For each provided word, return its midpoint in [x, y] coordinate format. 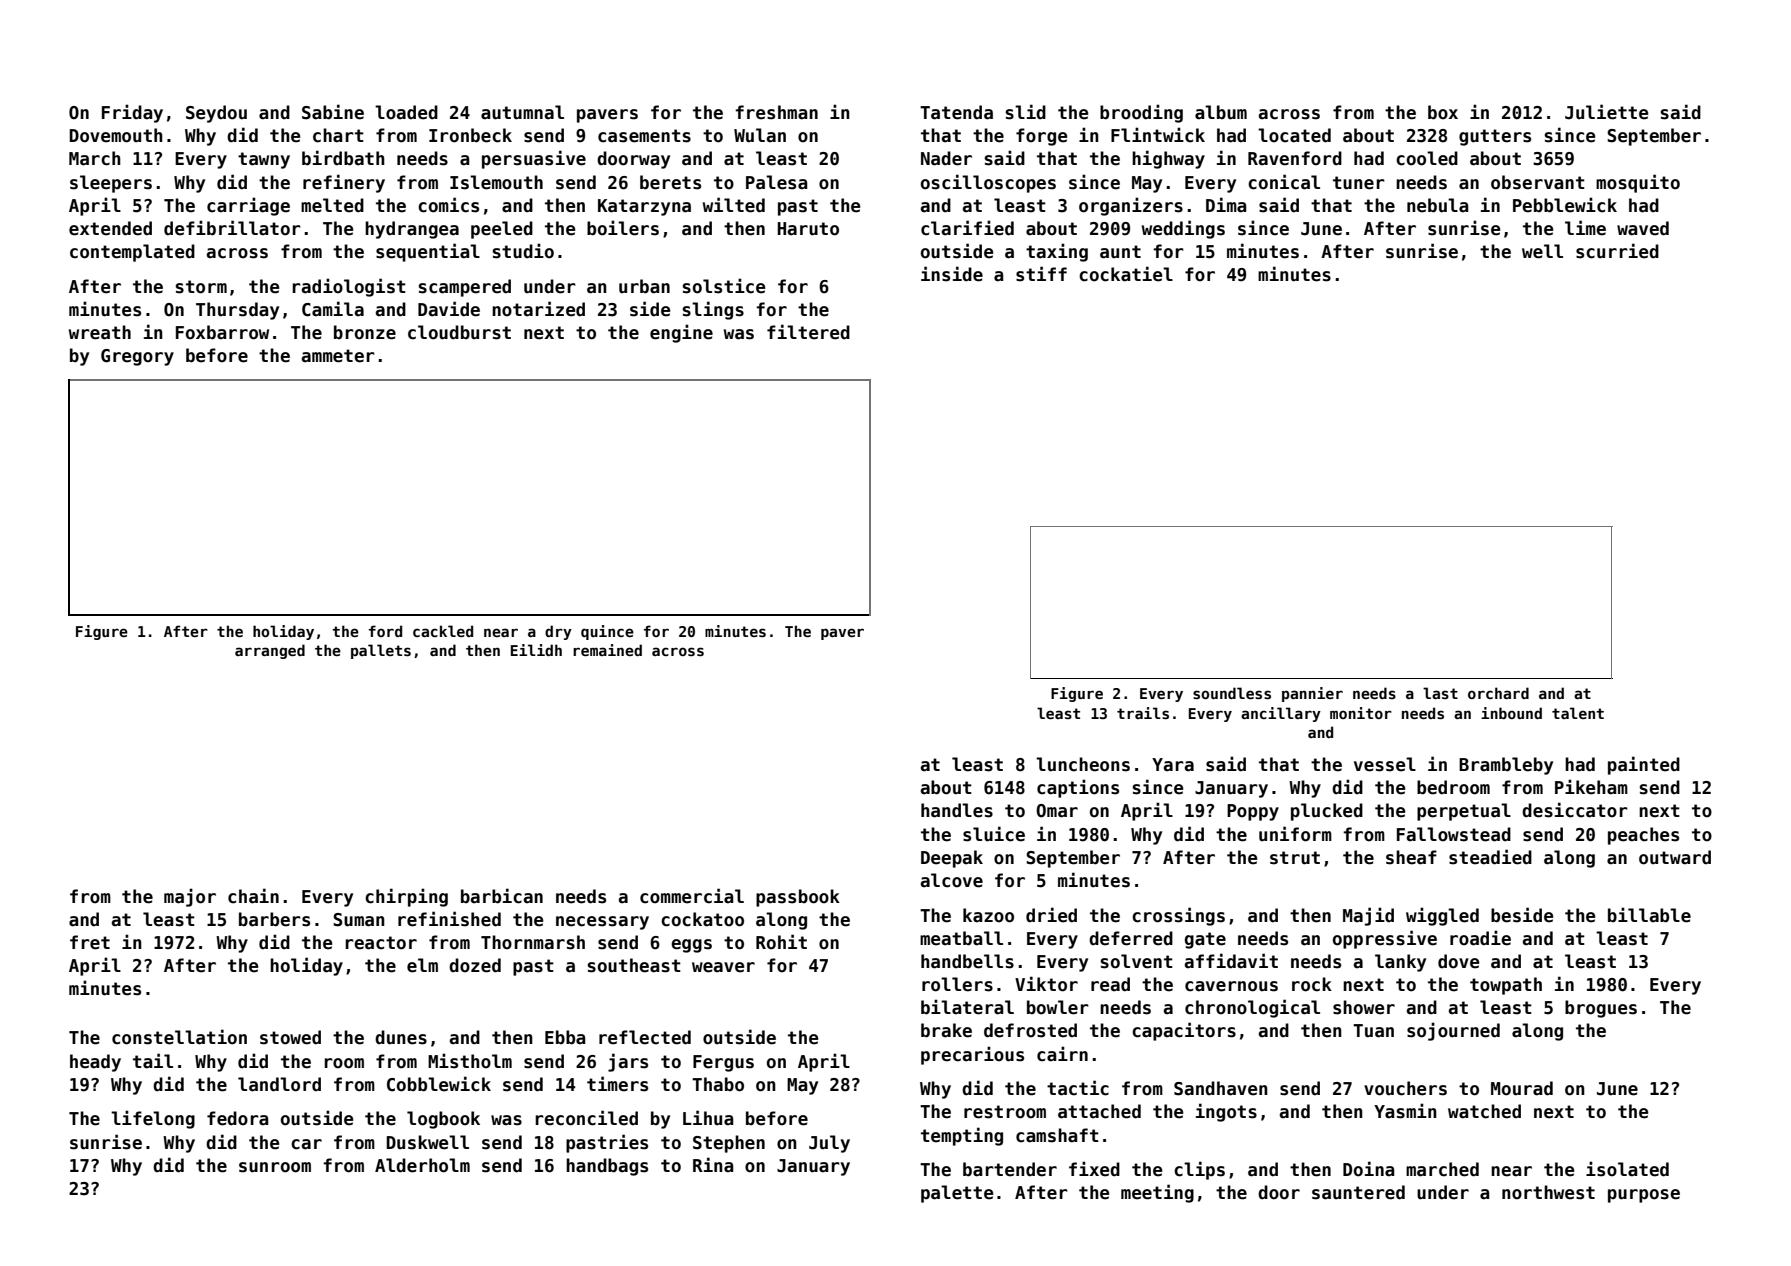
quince [607, 632]
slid [1026, 112]
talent [1578, 713]
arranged [270, 651]
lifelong [153, 1119]
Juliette [1606, 112]
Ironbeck [470, 135]
